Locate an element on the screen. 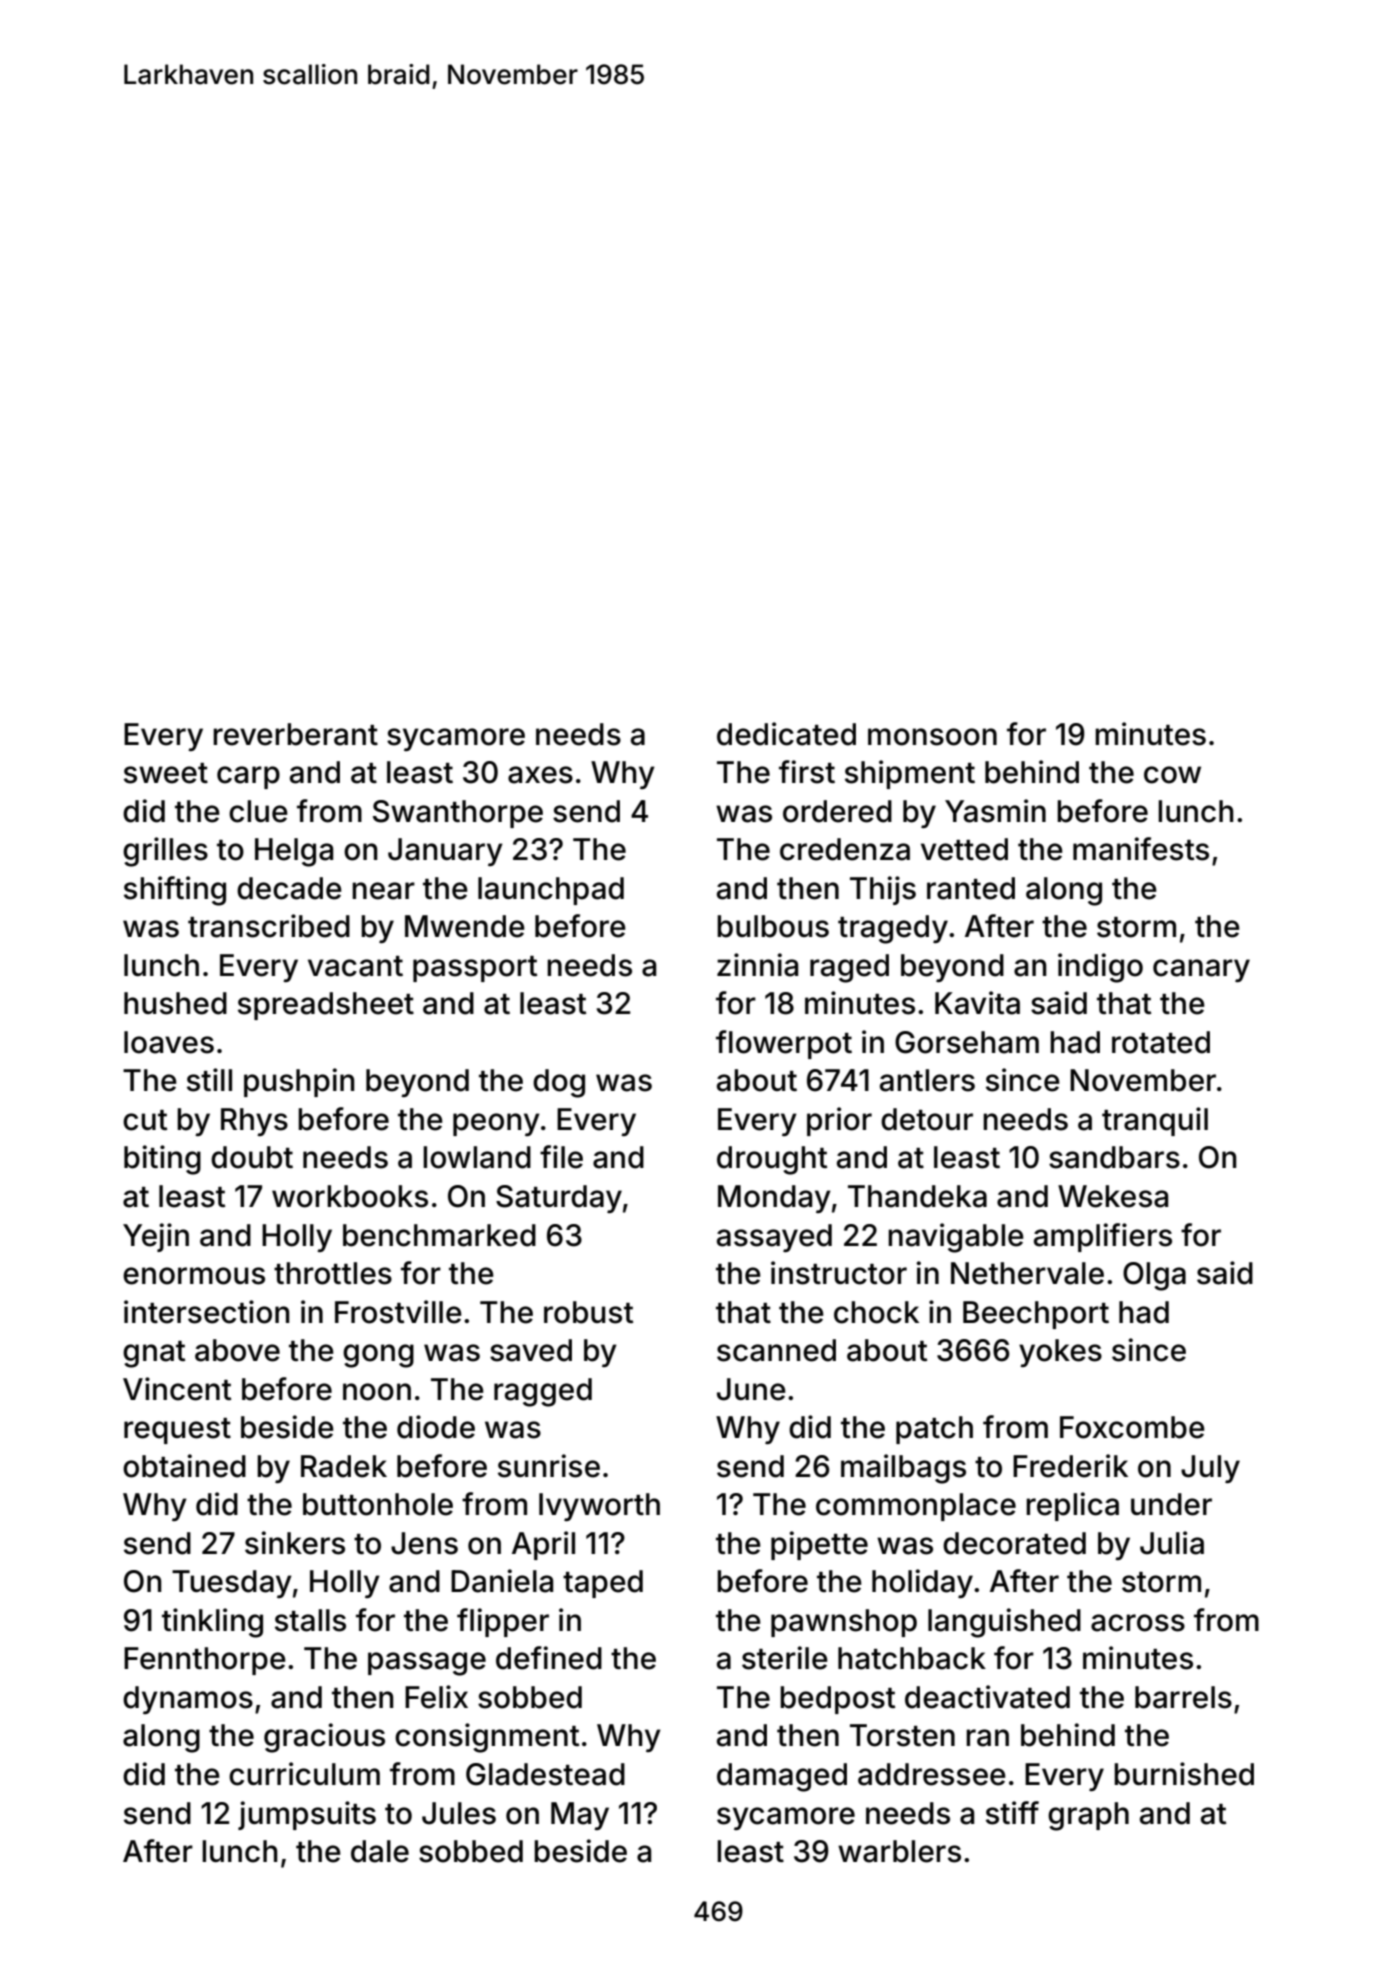  Olga is located at coordinates (1154, 1276).
